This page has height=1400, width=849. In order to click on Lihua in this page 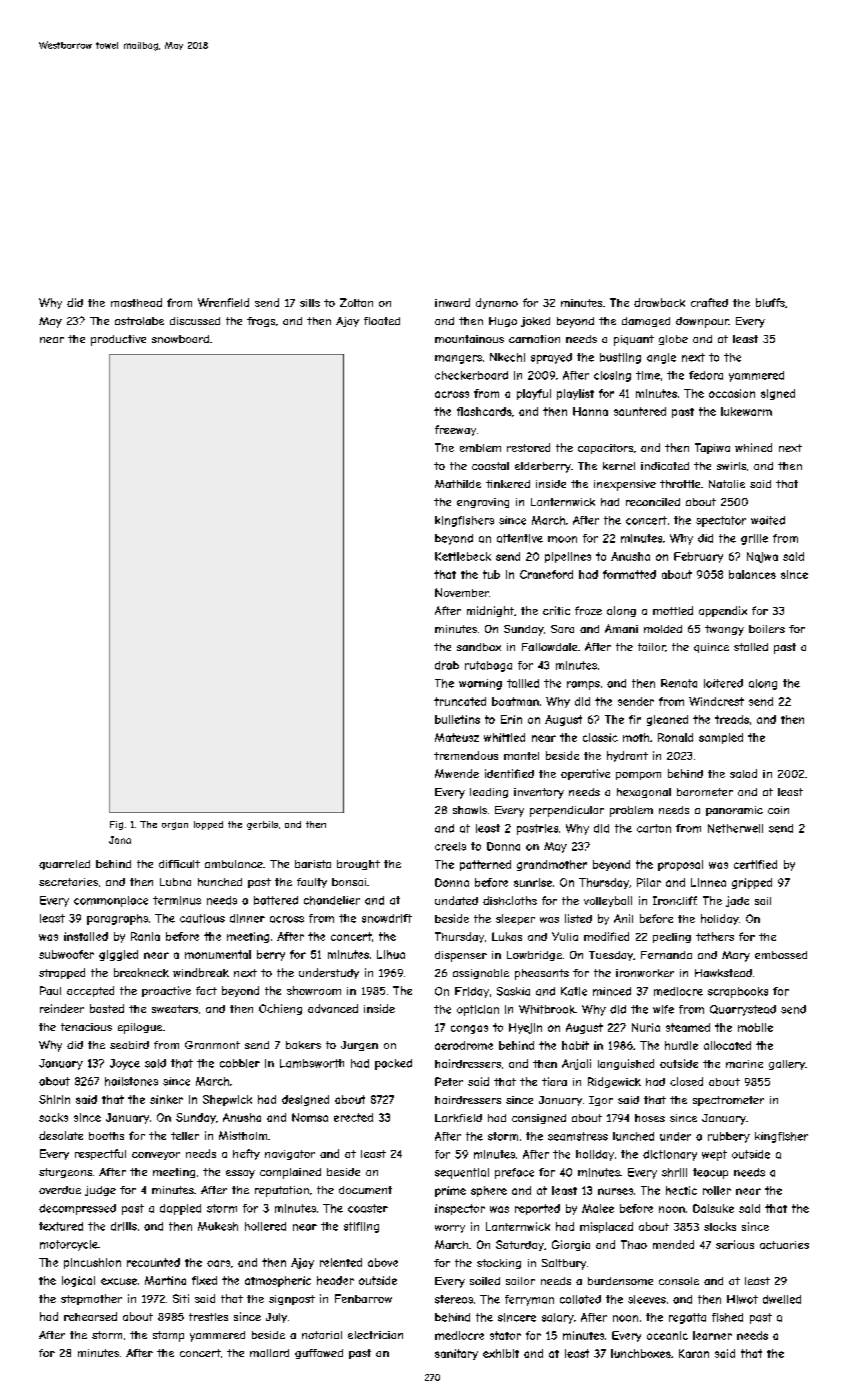, I will do `click(391, 954)`.
